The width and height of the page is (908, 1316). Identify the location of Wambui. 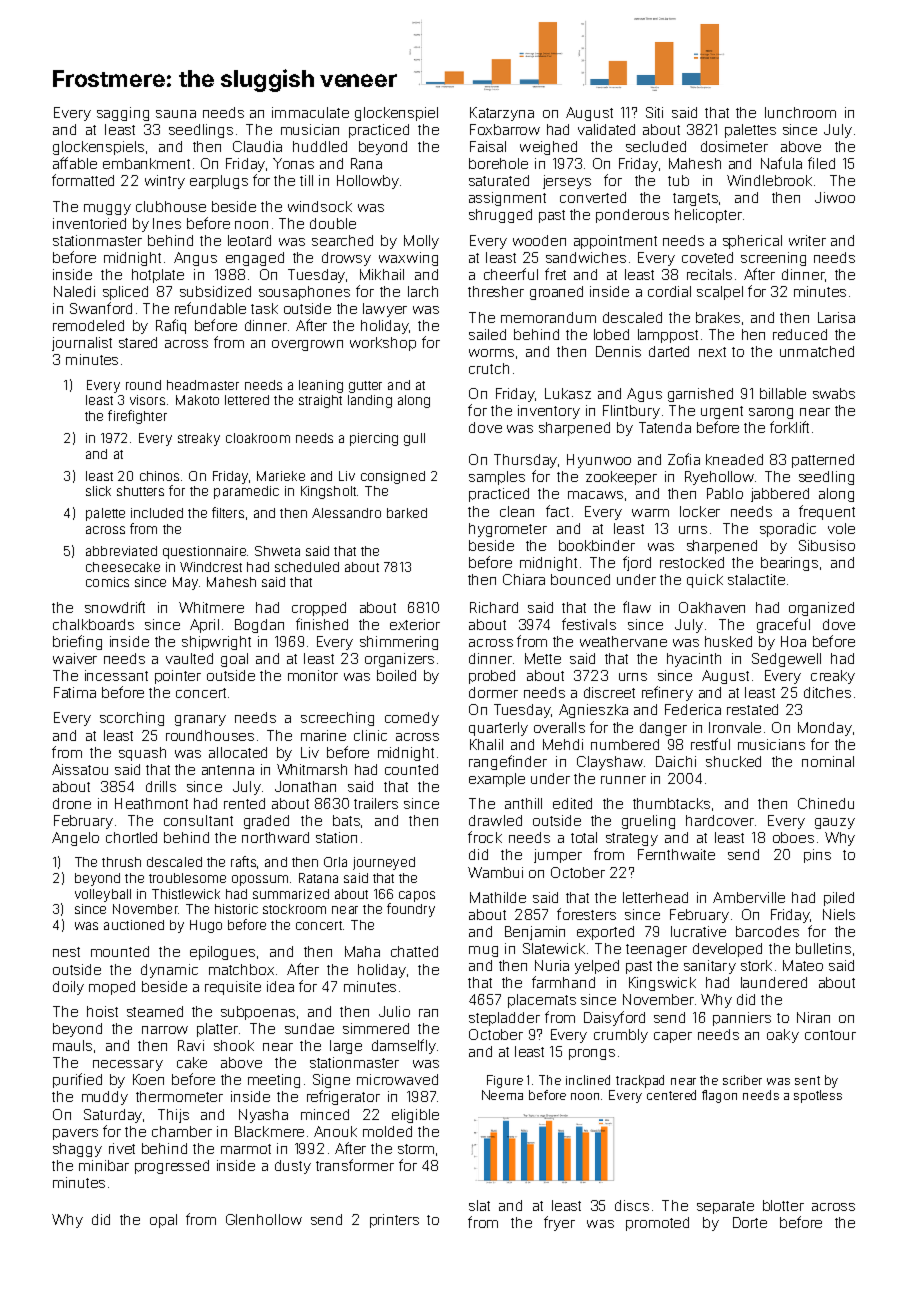
(495, 872).
